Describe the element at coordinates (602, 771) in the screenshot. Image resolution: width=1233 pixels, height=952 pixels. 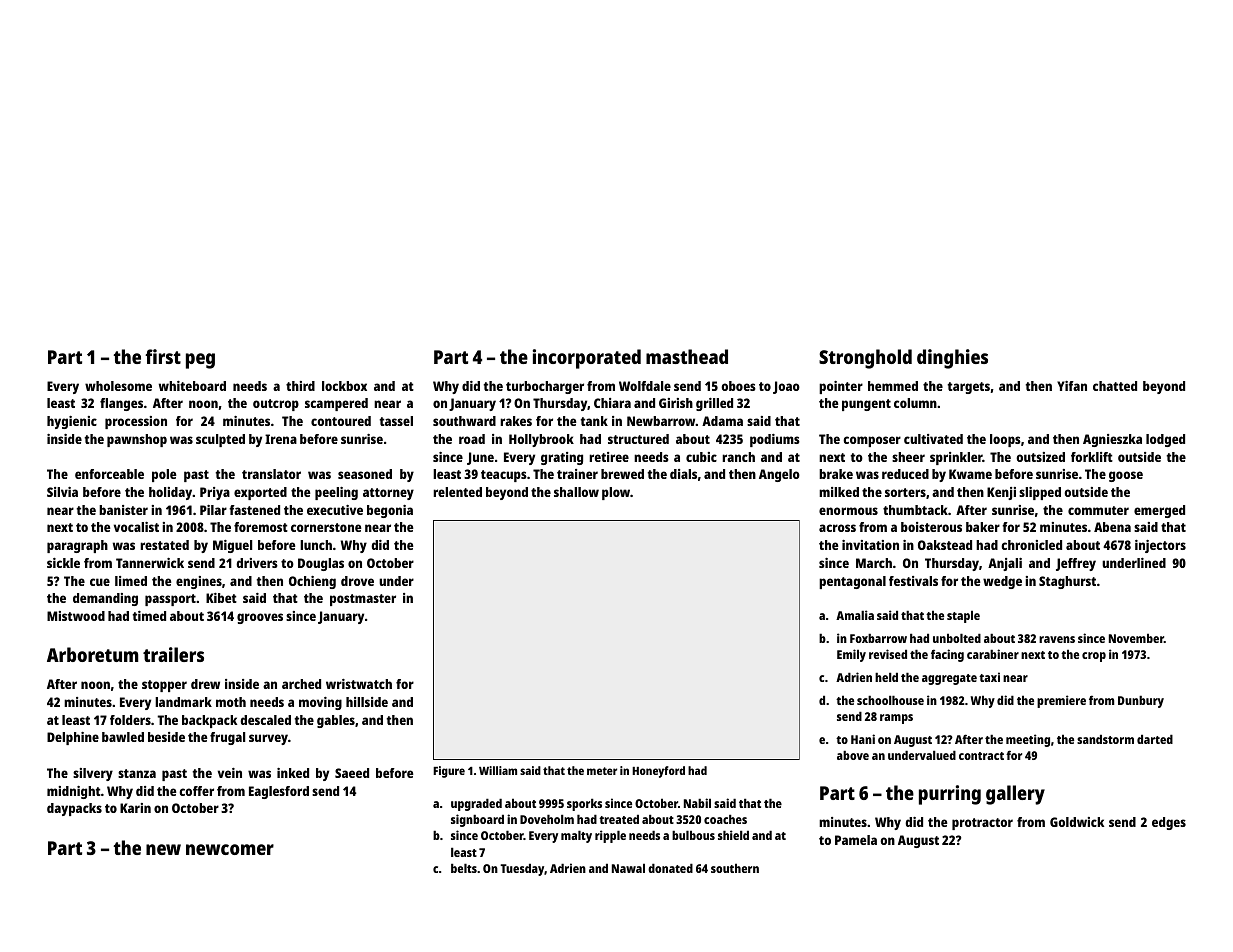
I see `meter` at that location.
